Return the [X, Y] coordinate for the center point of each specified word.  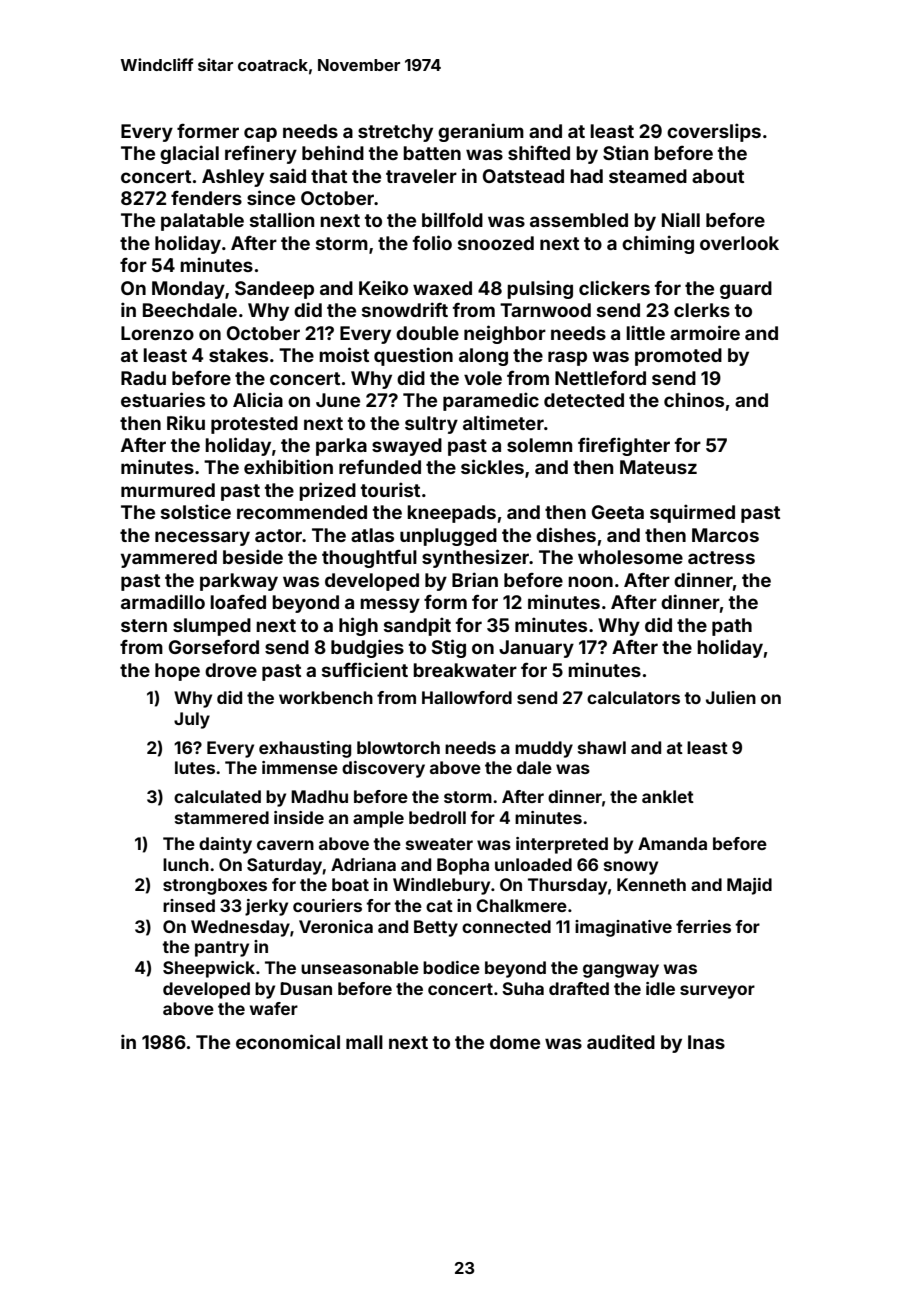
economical [288, 1041]
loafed [238, 602]
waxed [442, 288]
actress [721, 557]
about [718, 176]
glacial [189, 154]
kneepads [451, 514]
